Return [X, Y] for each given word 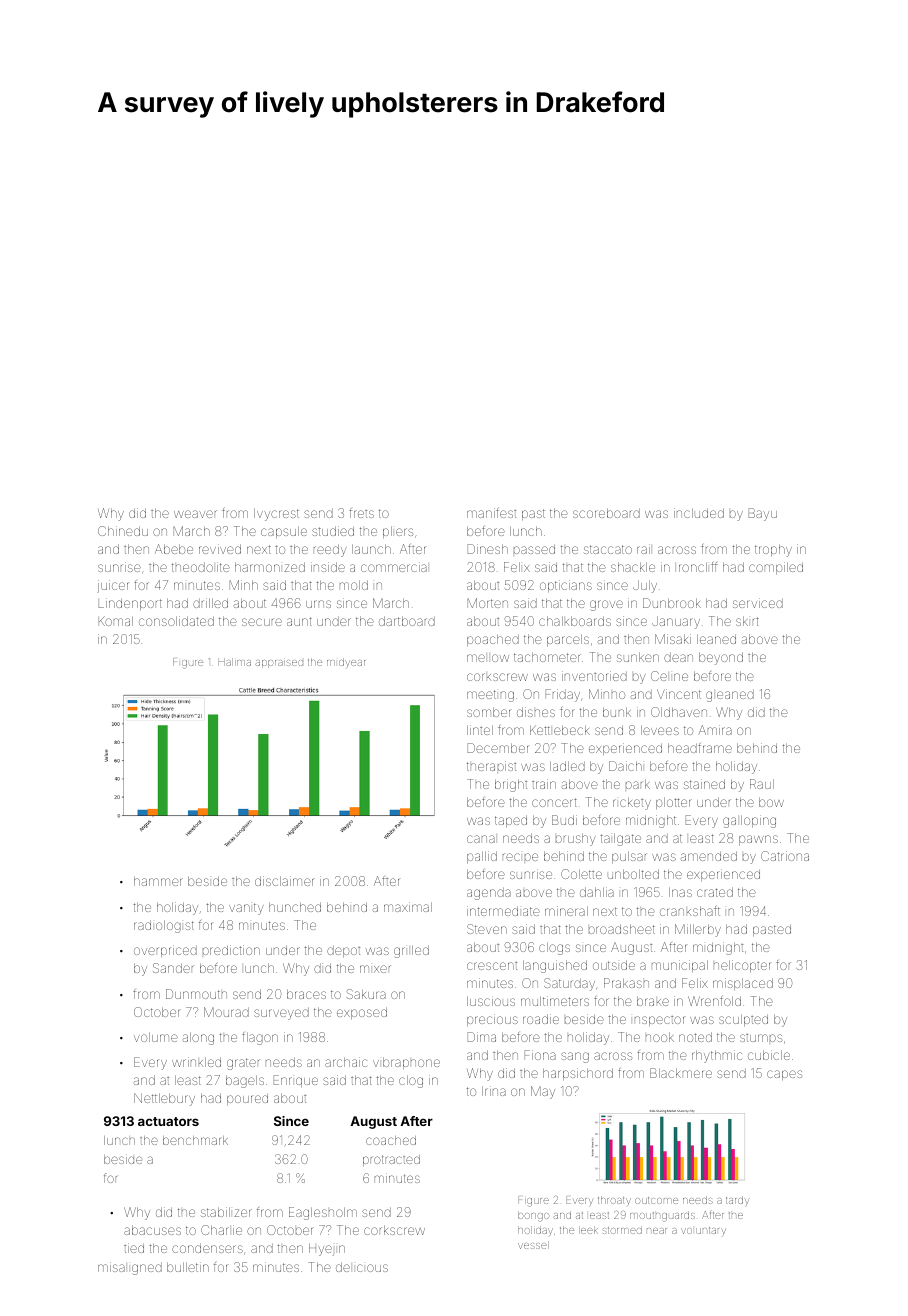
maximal [408, 907]
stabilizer [226, 1212]
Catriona [785, 856]
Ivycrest [276, 514]
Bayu [763, 514]
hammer [158, 881]
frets [361, 513]
